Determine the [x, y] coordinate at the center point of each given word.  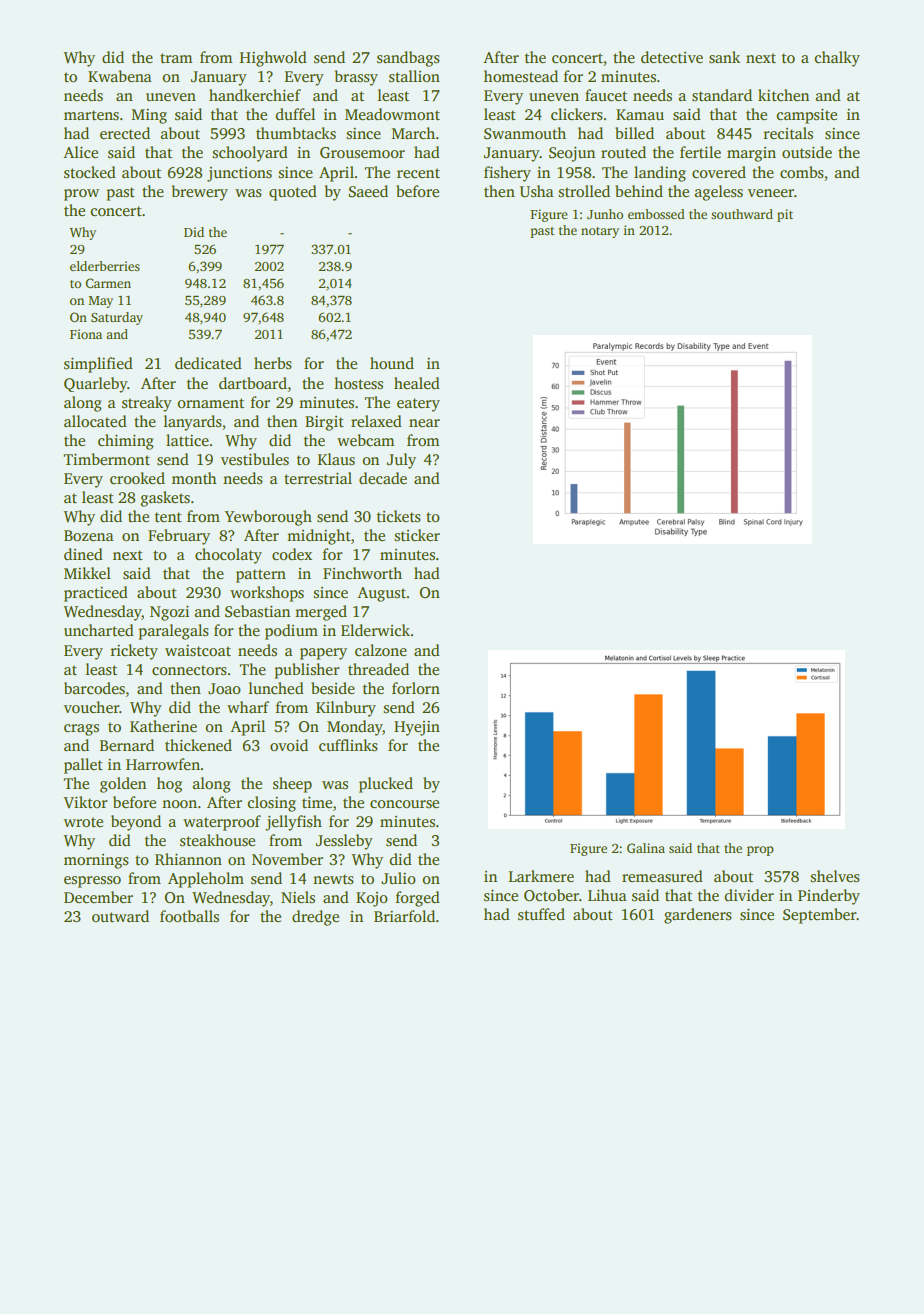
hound [392, 363]
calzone [381, 650]
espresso [92, 882]
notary [600, 232]
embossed [656, 214]
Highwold [273, 59]
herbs [273, 363]
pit [785, 215]
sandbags [408, 59]
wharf [248, 707]
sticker [417, 535]
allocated [95, 421]
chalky [837, 59]
